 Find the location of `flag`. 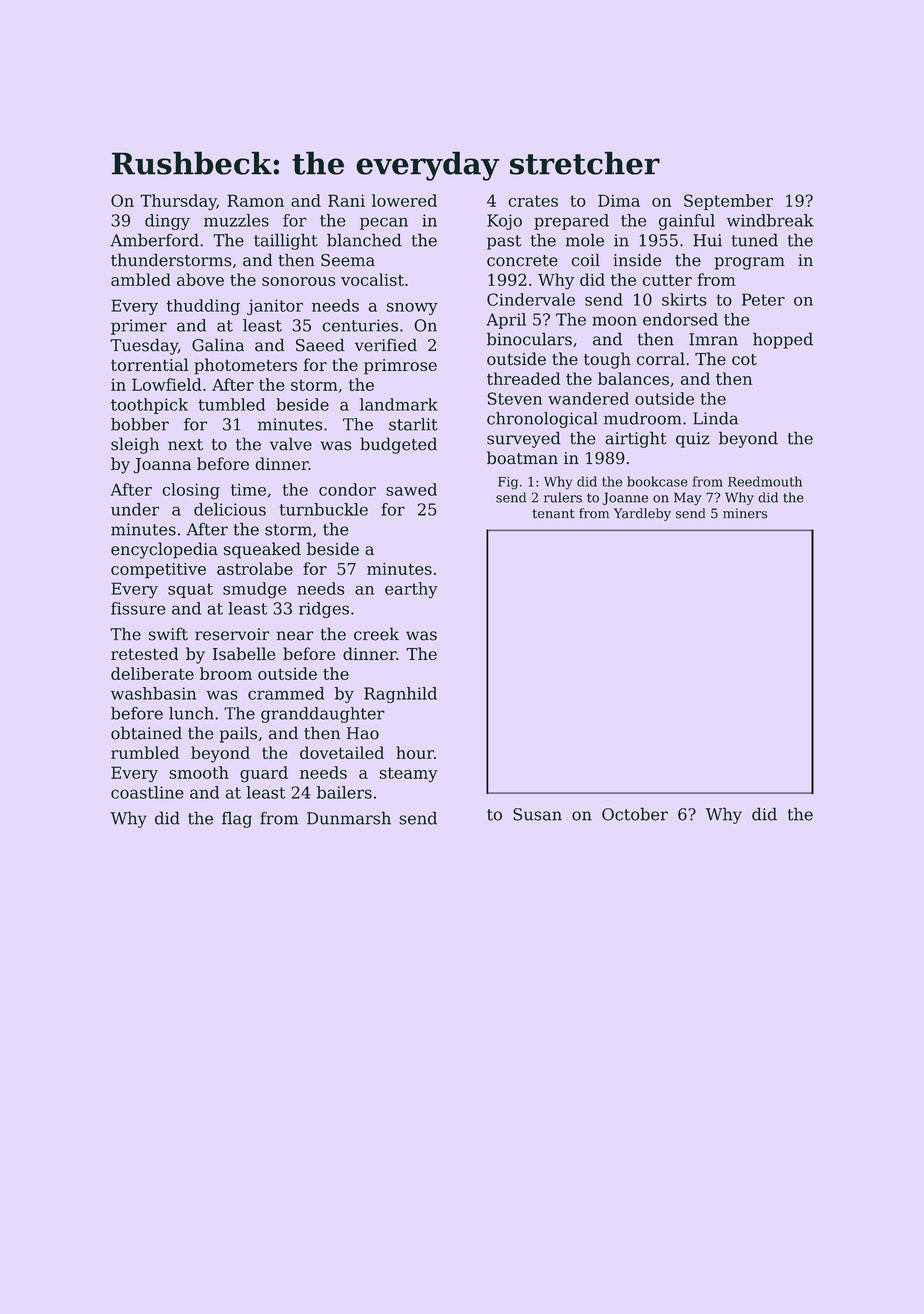

flag is located at coordinates (237, 819).
